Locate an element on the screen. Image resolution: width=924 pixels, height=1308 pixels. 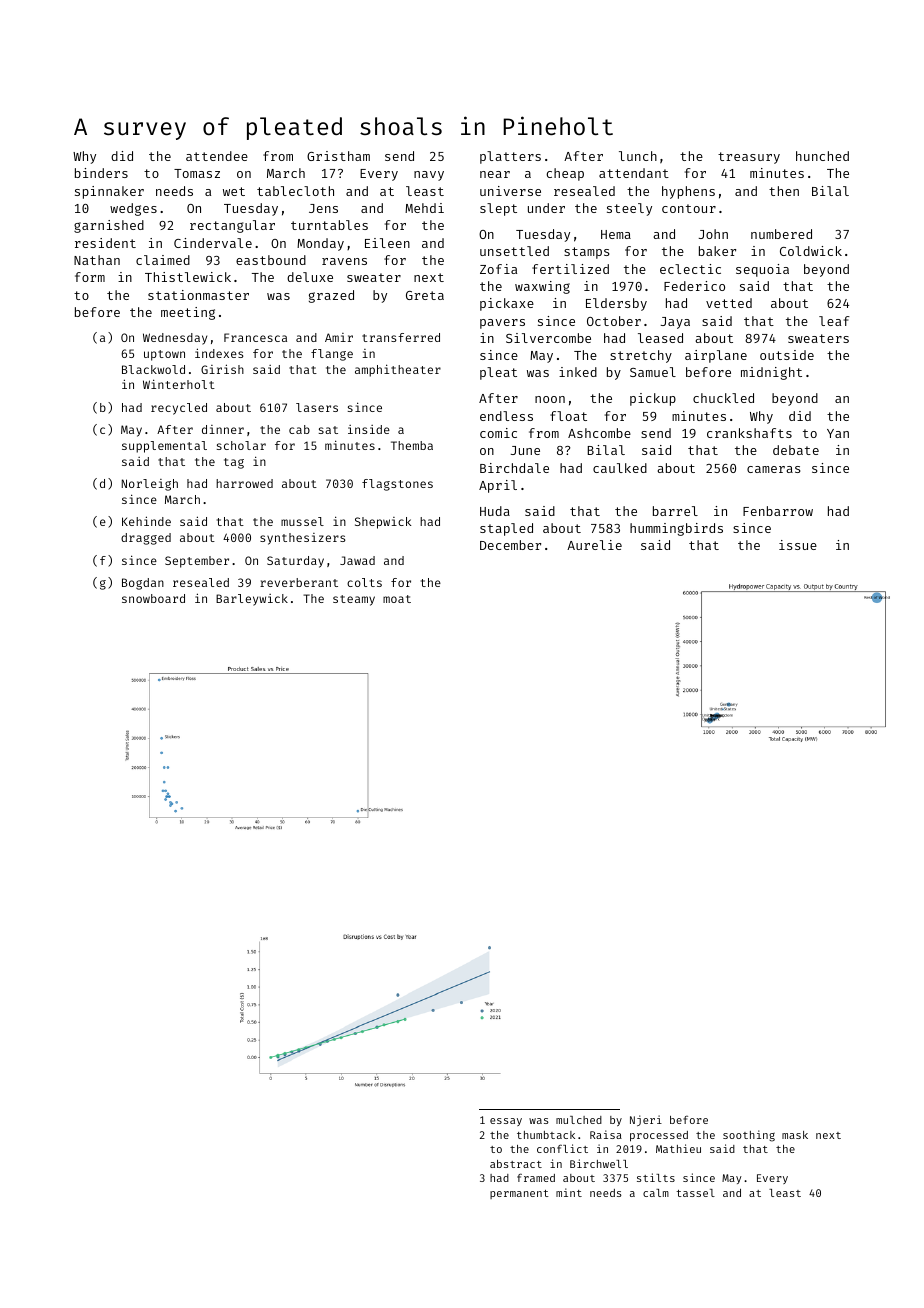
tablecloth is located at coordinates (295, 191).
